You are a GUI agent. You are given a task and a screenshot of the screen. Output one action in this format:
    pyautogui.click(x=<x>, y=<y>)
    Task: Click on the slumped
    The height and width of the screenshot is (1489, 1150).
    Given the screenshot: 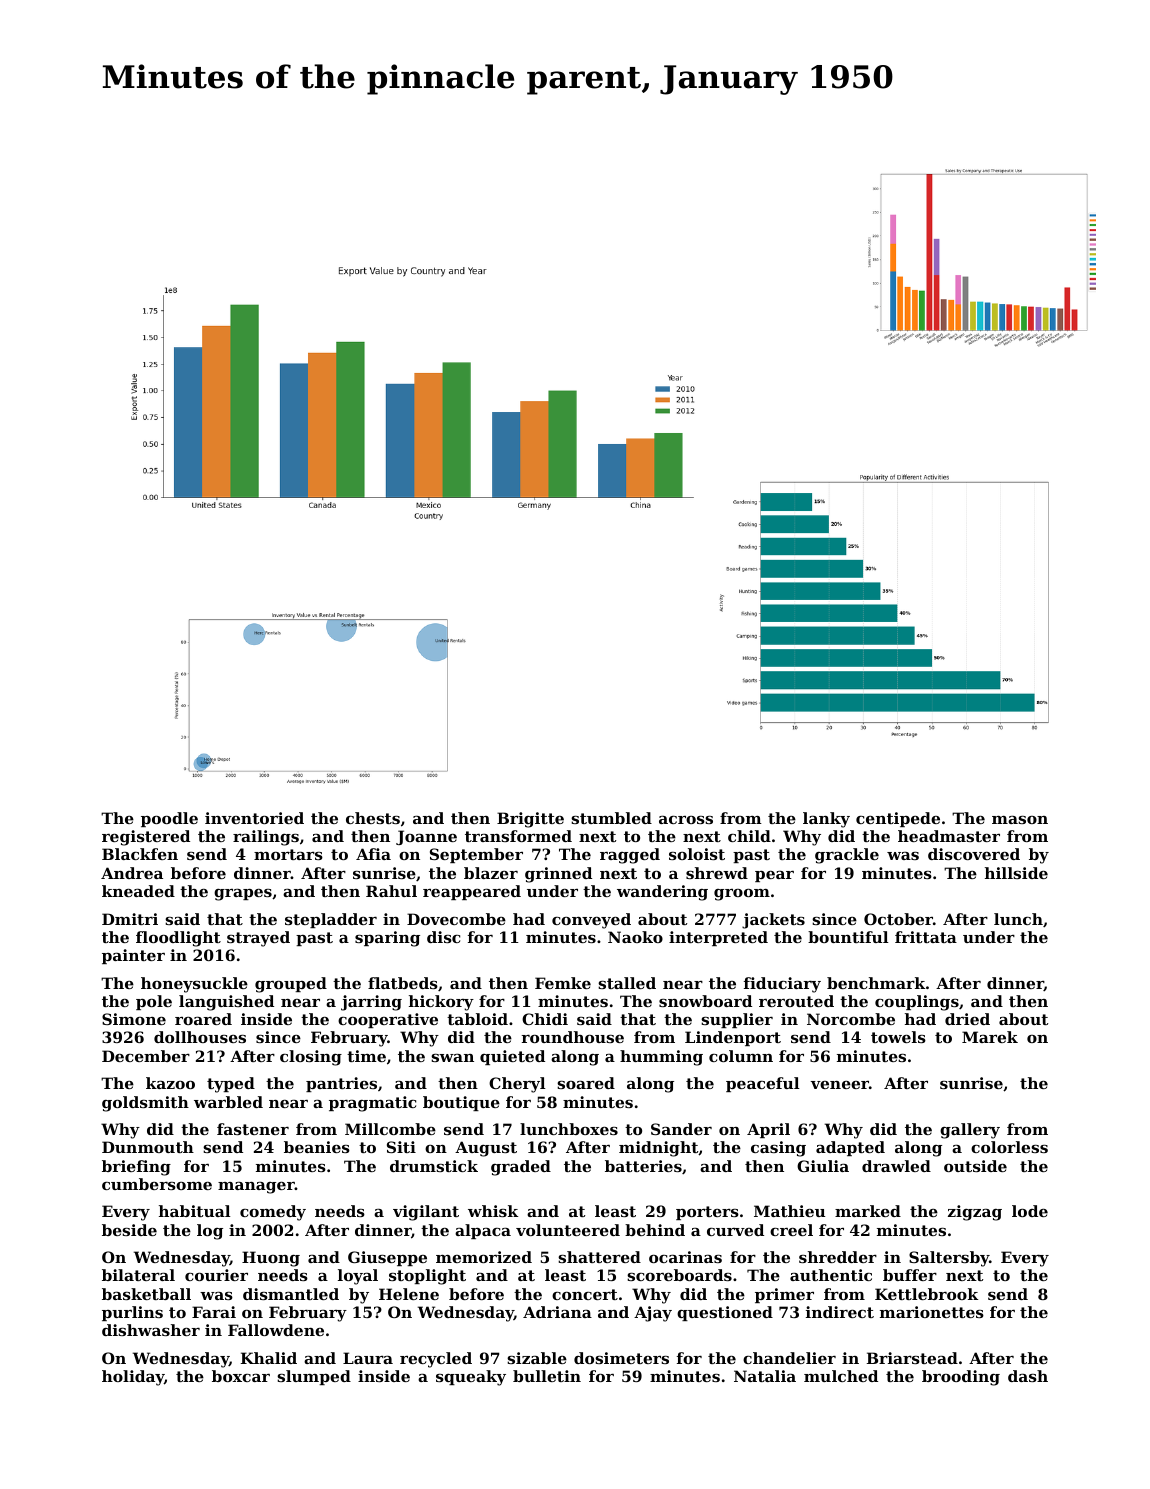 What is the action you would take?
    pyautogui.click(x=314, y=1377)
